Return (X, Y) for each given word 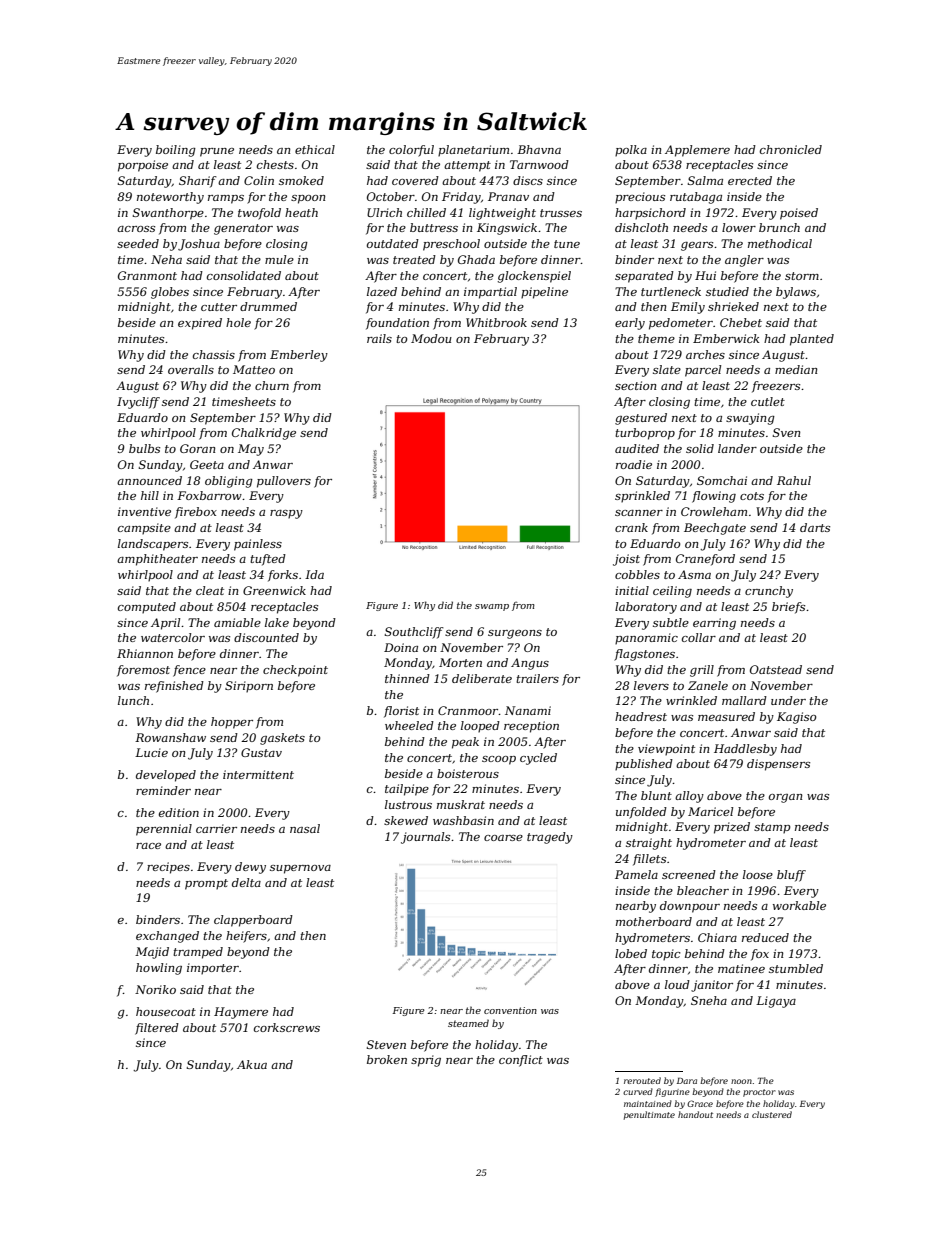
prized (732, 828)
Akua (252, 1064)
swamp (492, 607)
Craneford (705, 560)
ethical (315, 149)
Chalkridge (264, 434)
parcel (703, 371)
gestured (641, 419)
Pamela (636, 874)
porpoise (143, 166)
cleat (210, 590)
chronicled (791, 149)
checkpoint (295, 671)
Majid (152, 953)
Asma (694, 574)
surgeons (515, 634)
